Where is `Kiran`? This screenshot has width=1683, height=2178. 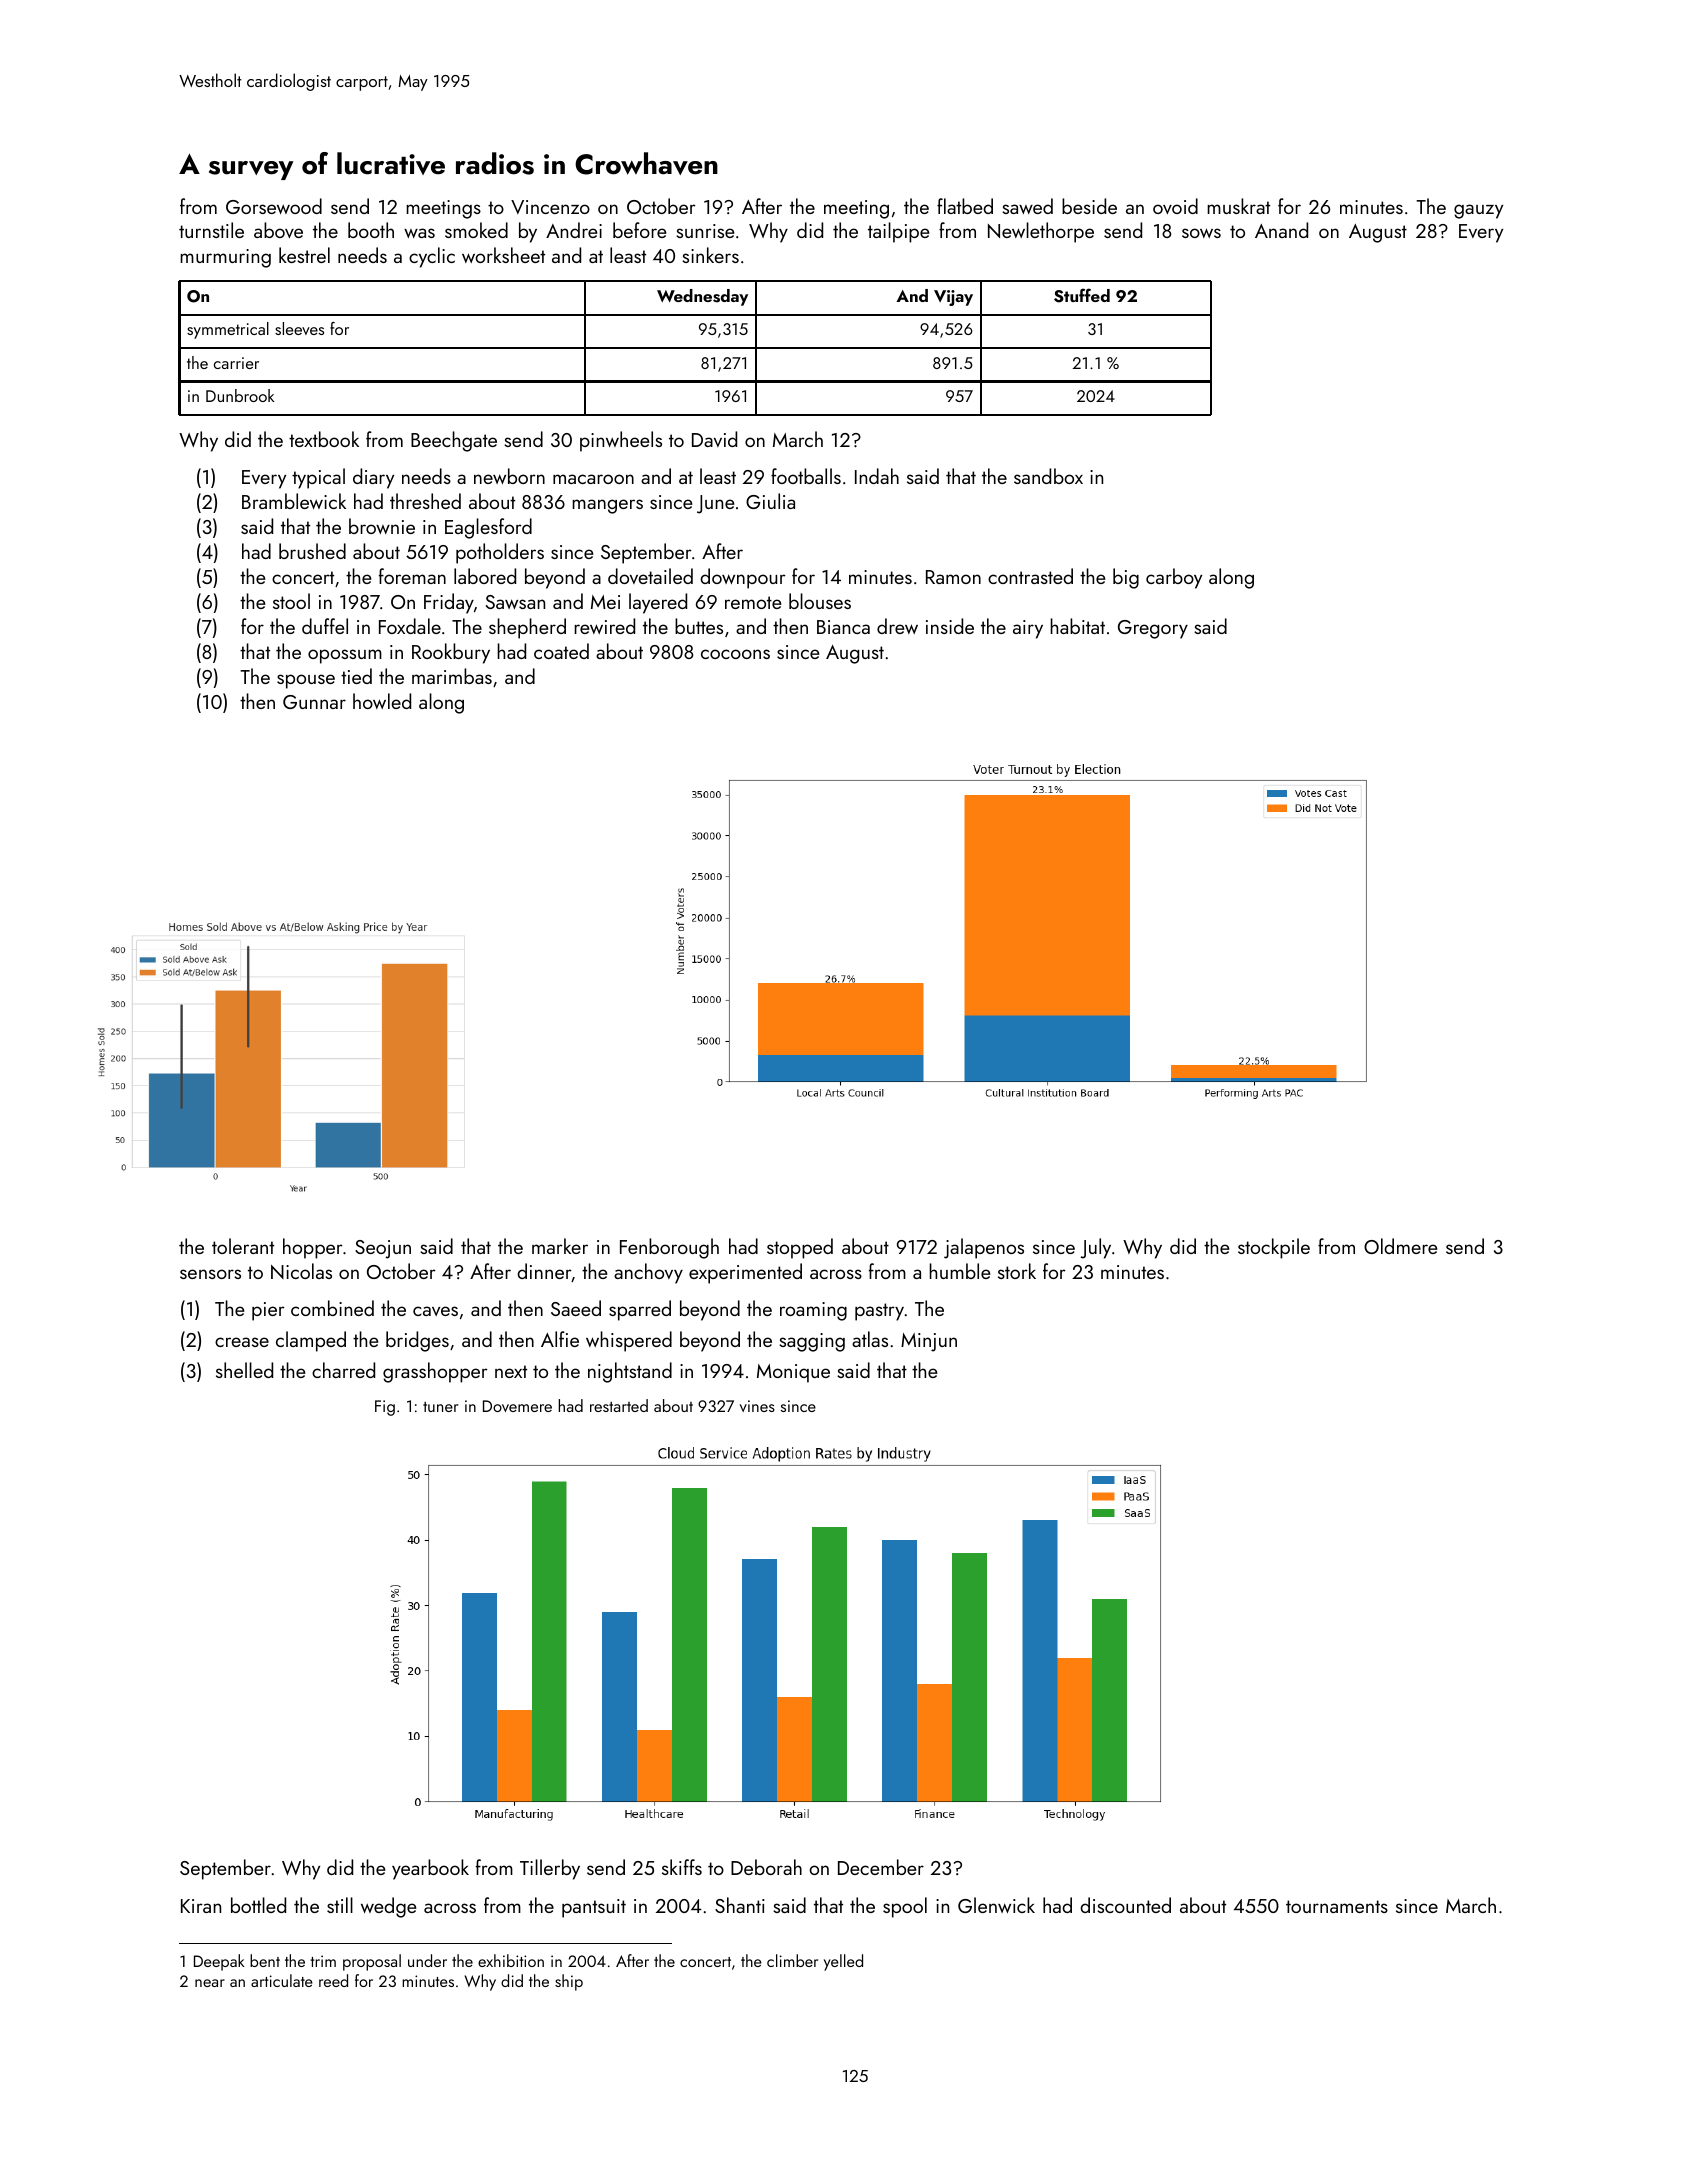 Kiran is located at coordinates (201, 1906).
